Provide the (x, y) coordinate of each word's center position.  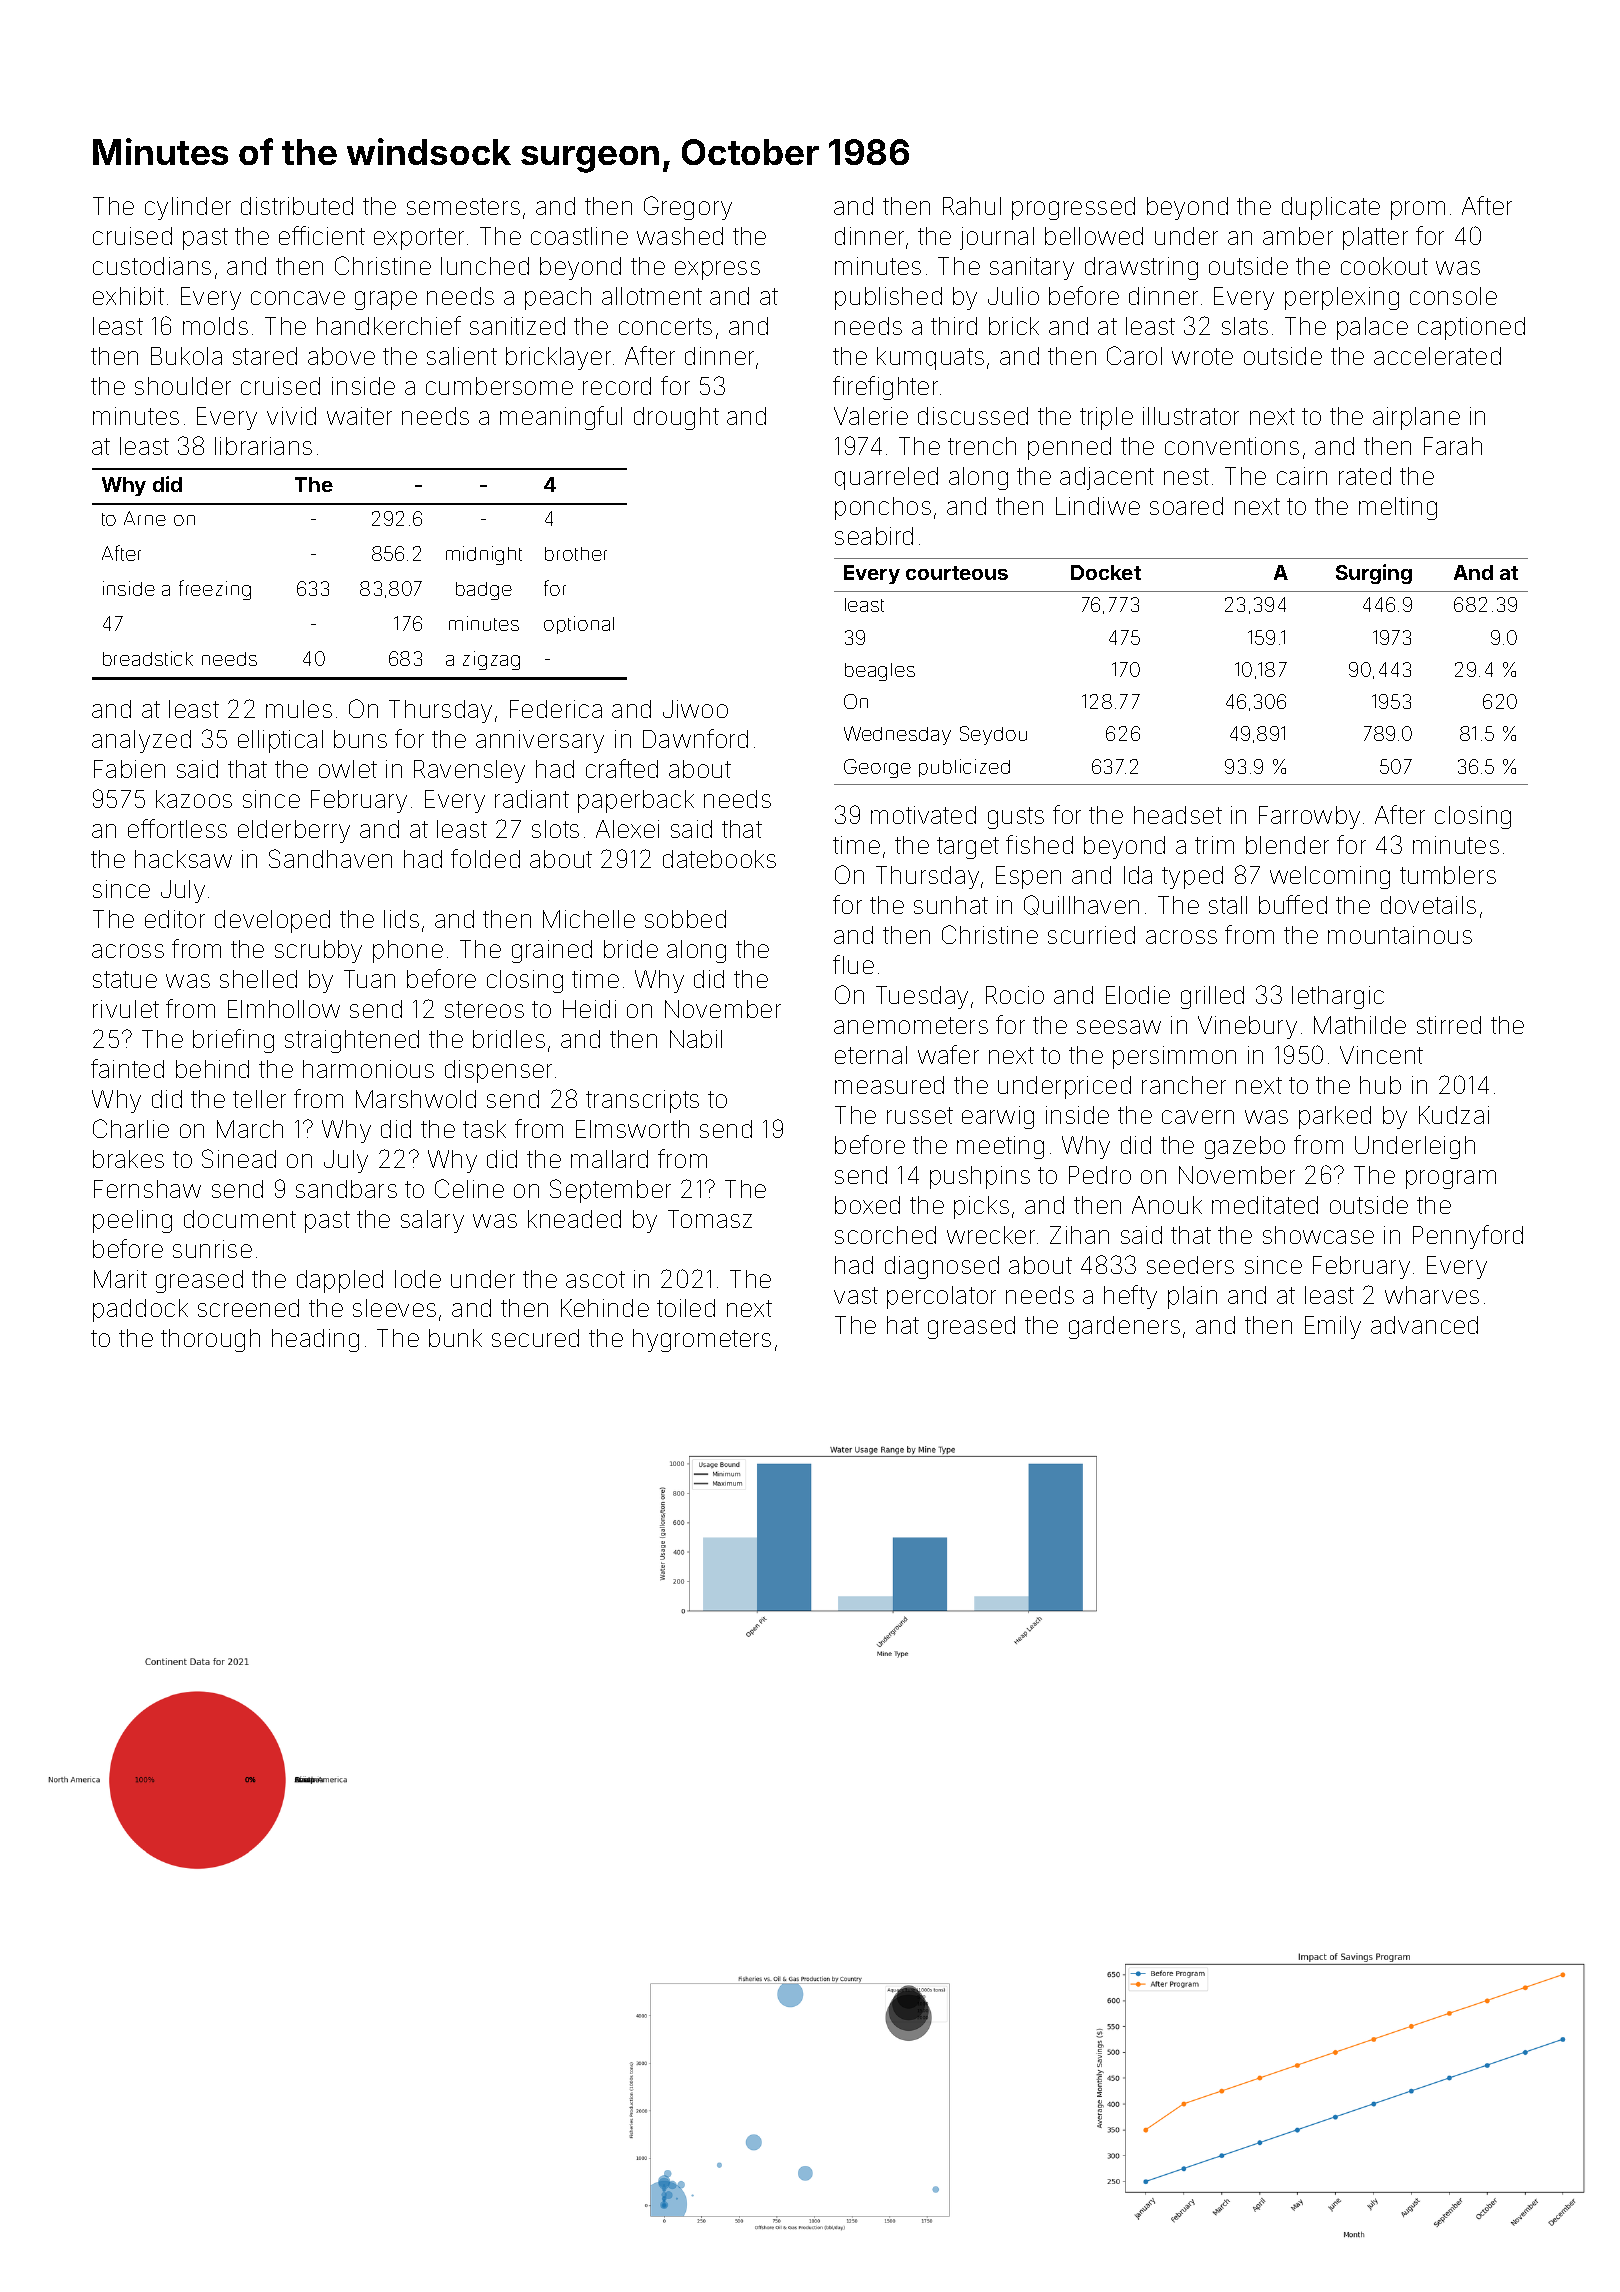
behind (212, 1069)
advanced (1424, 1325)
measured (889, 1085)
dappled (340, 1281)
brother (576, 554)
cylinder (188, 208)
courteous (957, 573)
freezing (215, 590)
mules (299, 709)
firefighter (885, 388)
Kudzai (1454, 1115)
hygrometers (702, 1340)
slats (1245, 326)
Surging (1374, 574)
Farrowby (1309, 817)
